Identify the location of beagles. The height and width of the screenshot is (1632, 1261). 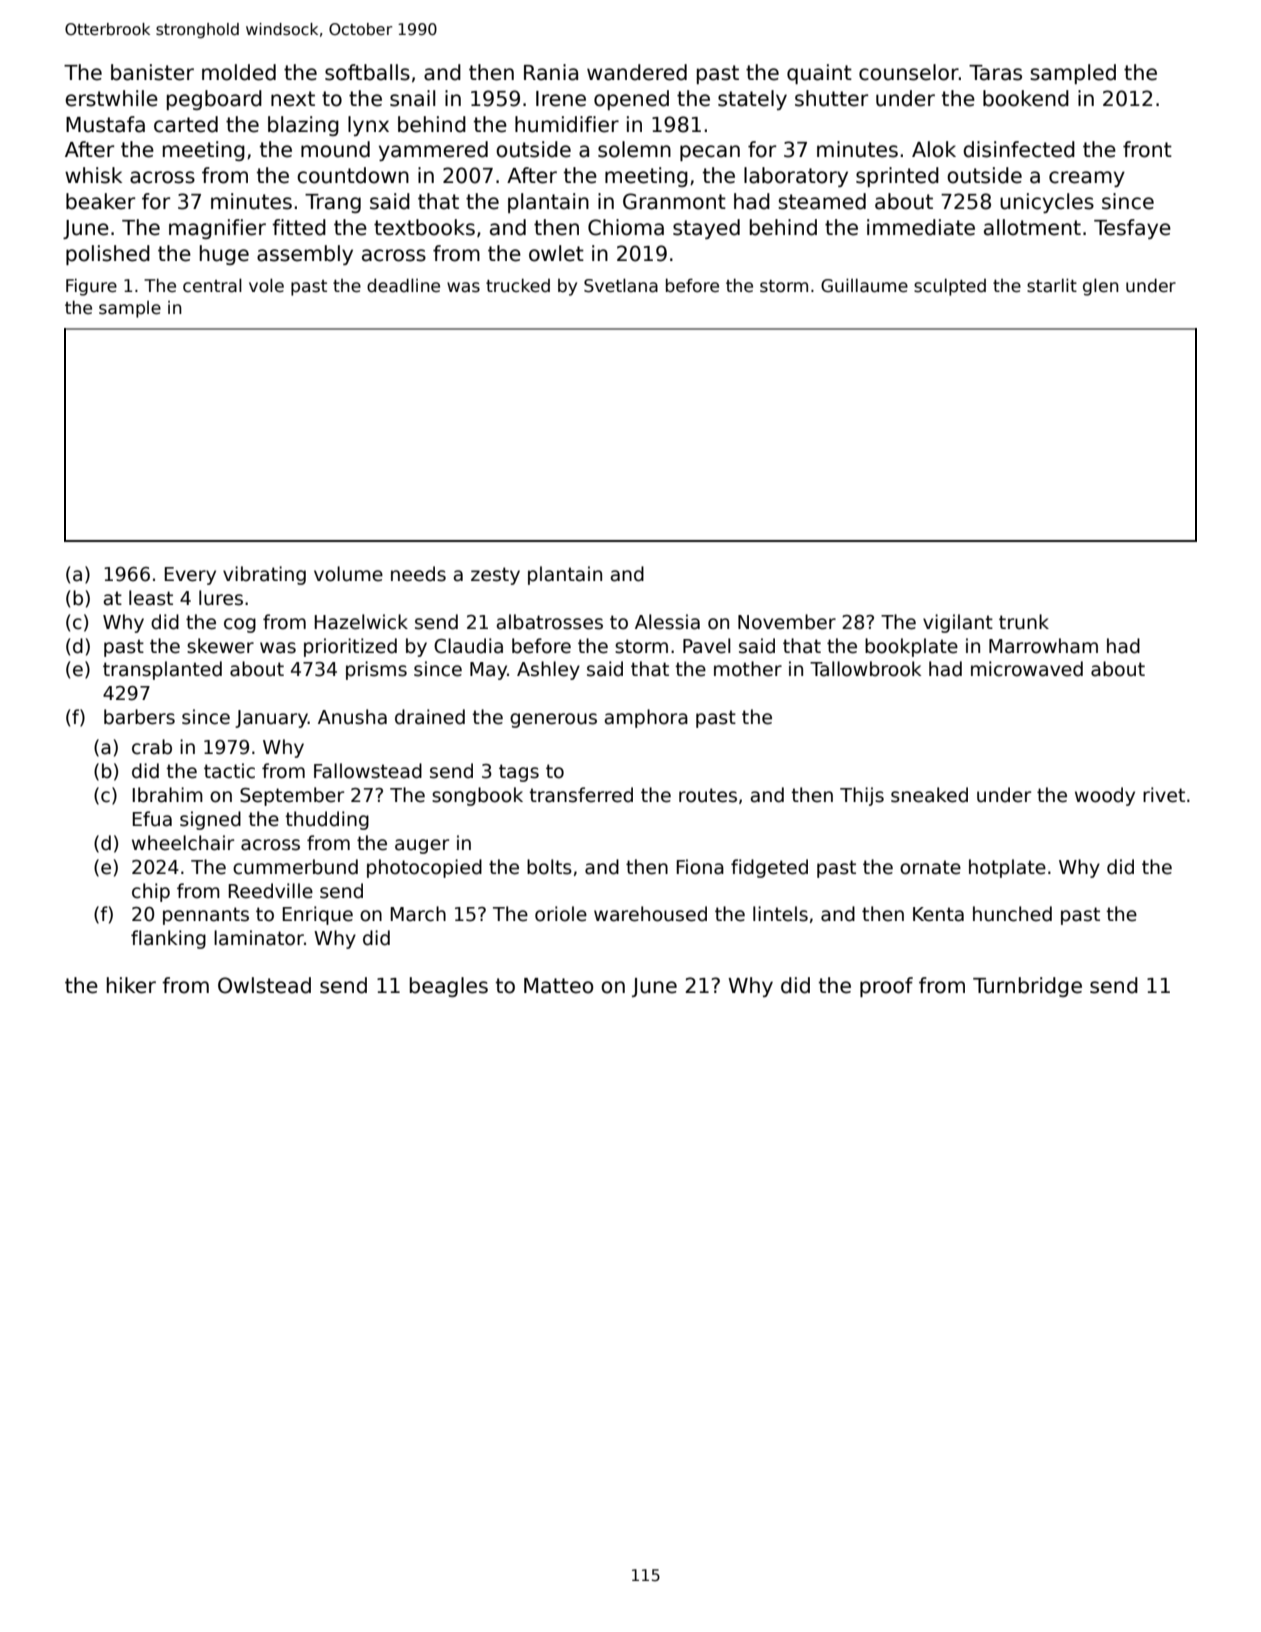
(449, 987).
